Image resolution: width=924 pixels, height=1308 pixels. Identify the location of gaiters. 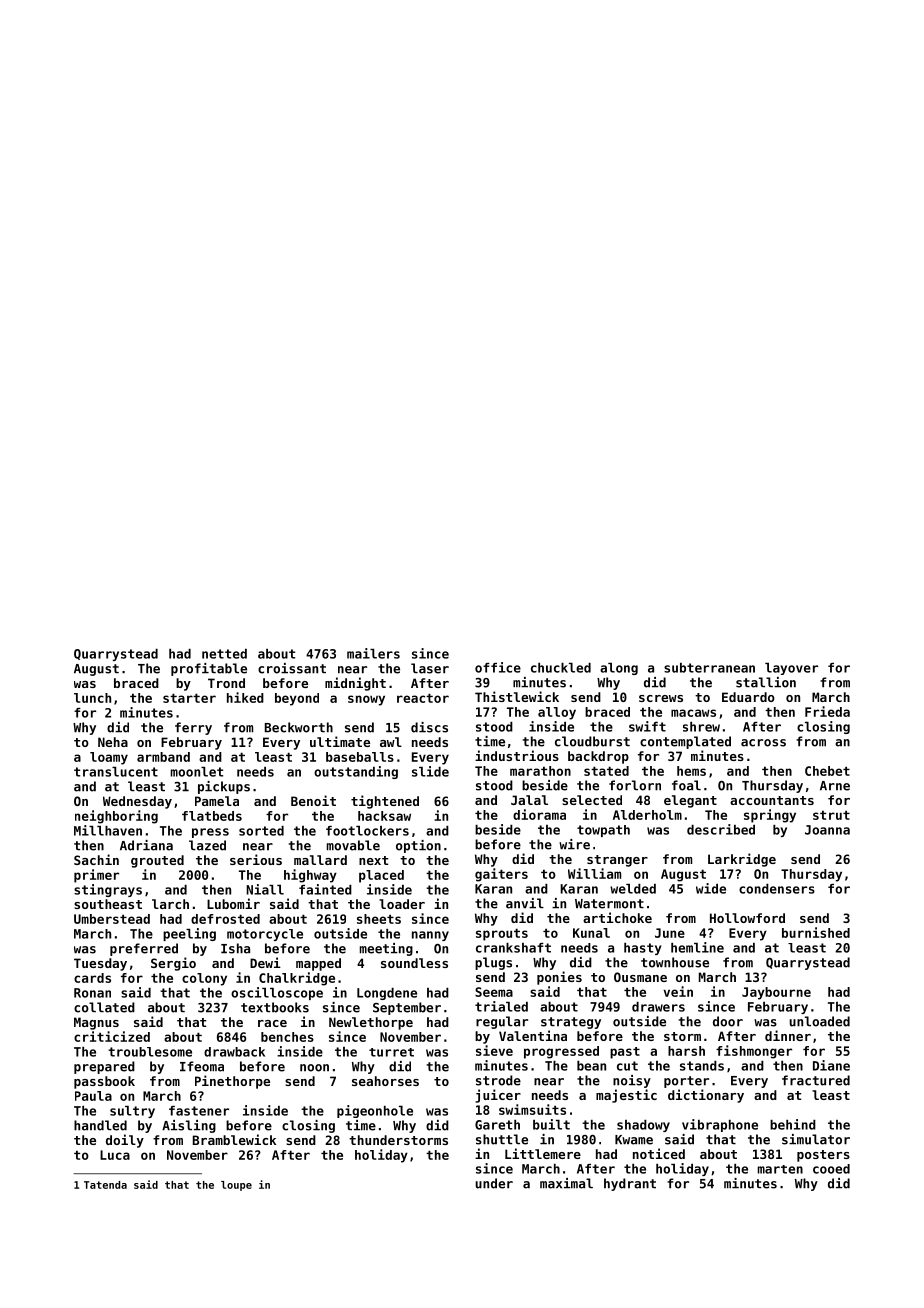
(501, 875).
